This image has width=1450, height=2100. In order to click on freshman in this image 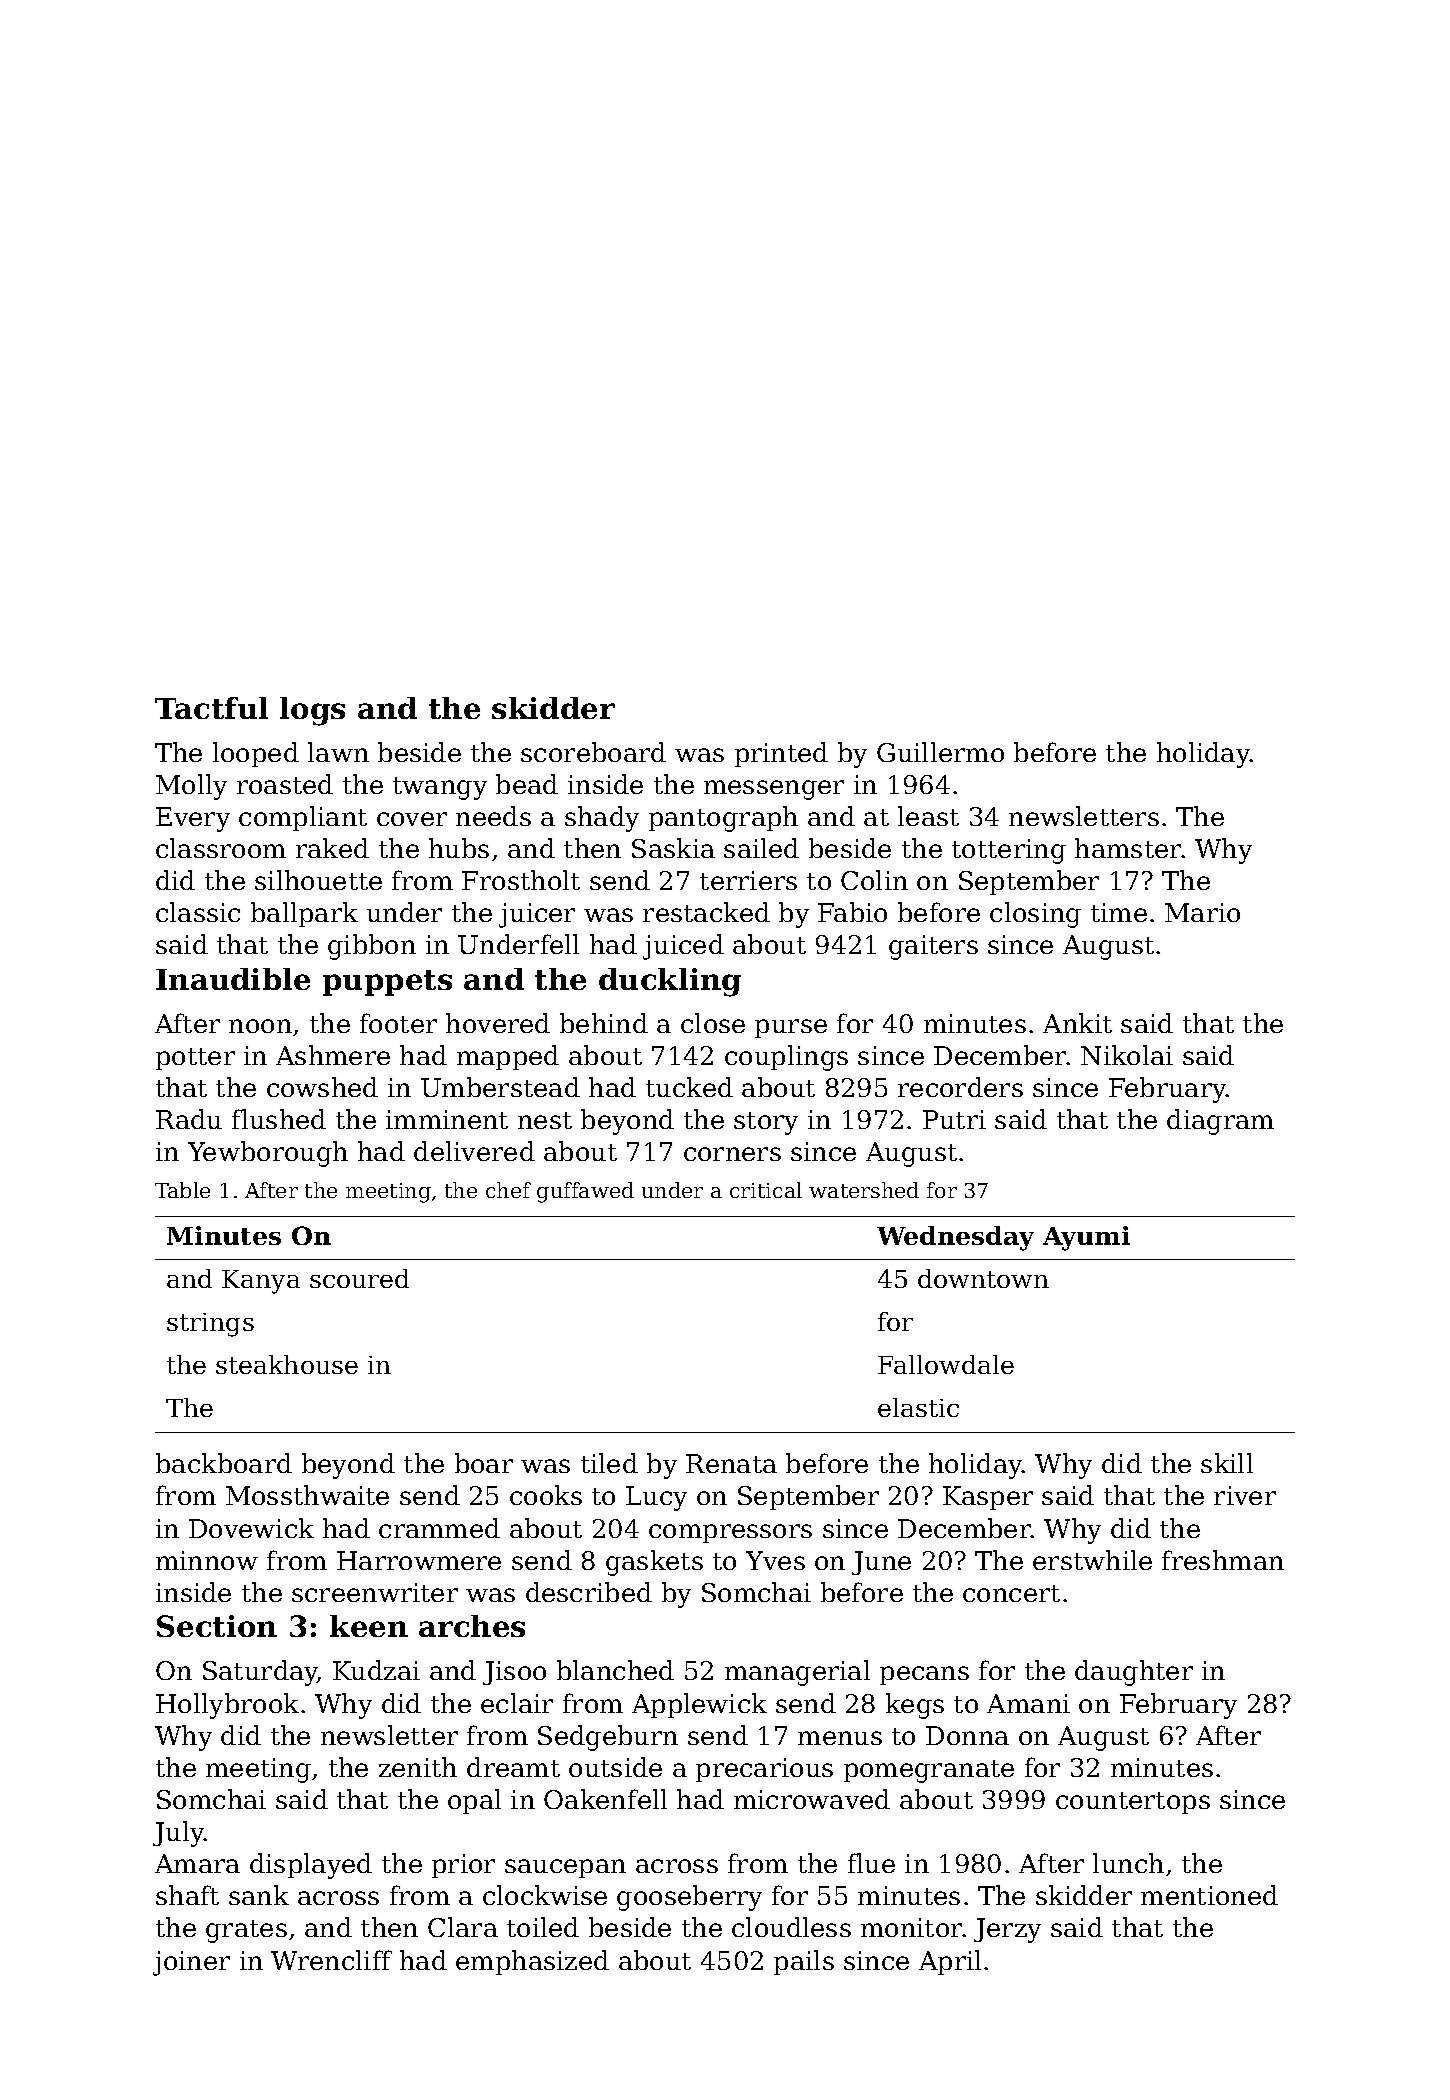, I will do `click(1223, 1560)`.
